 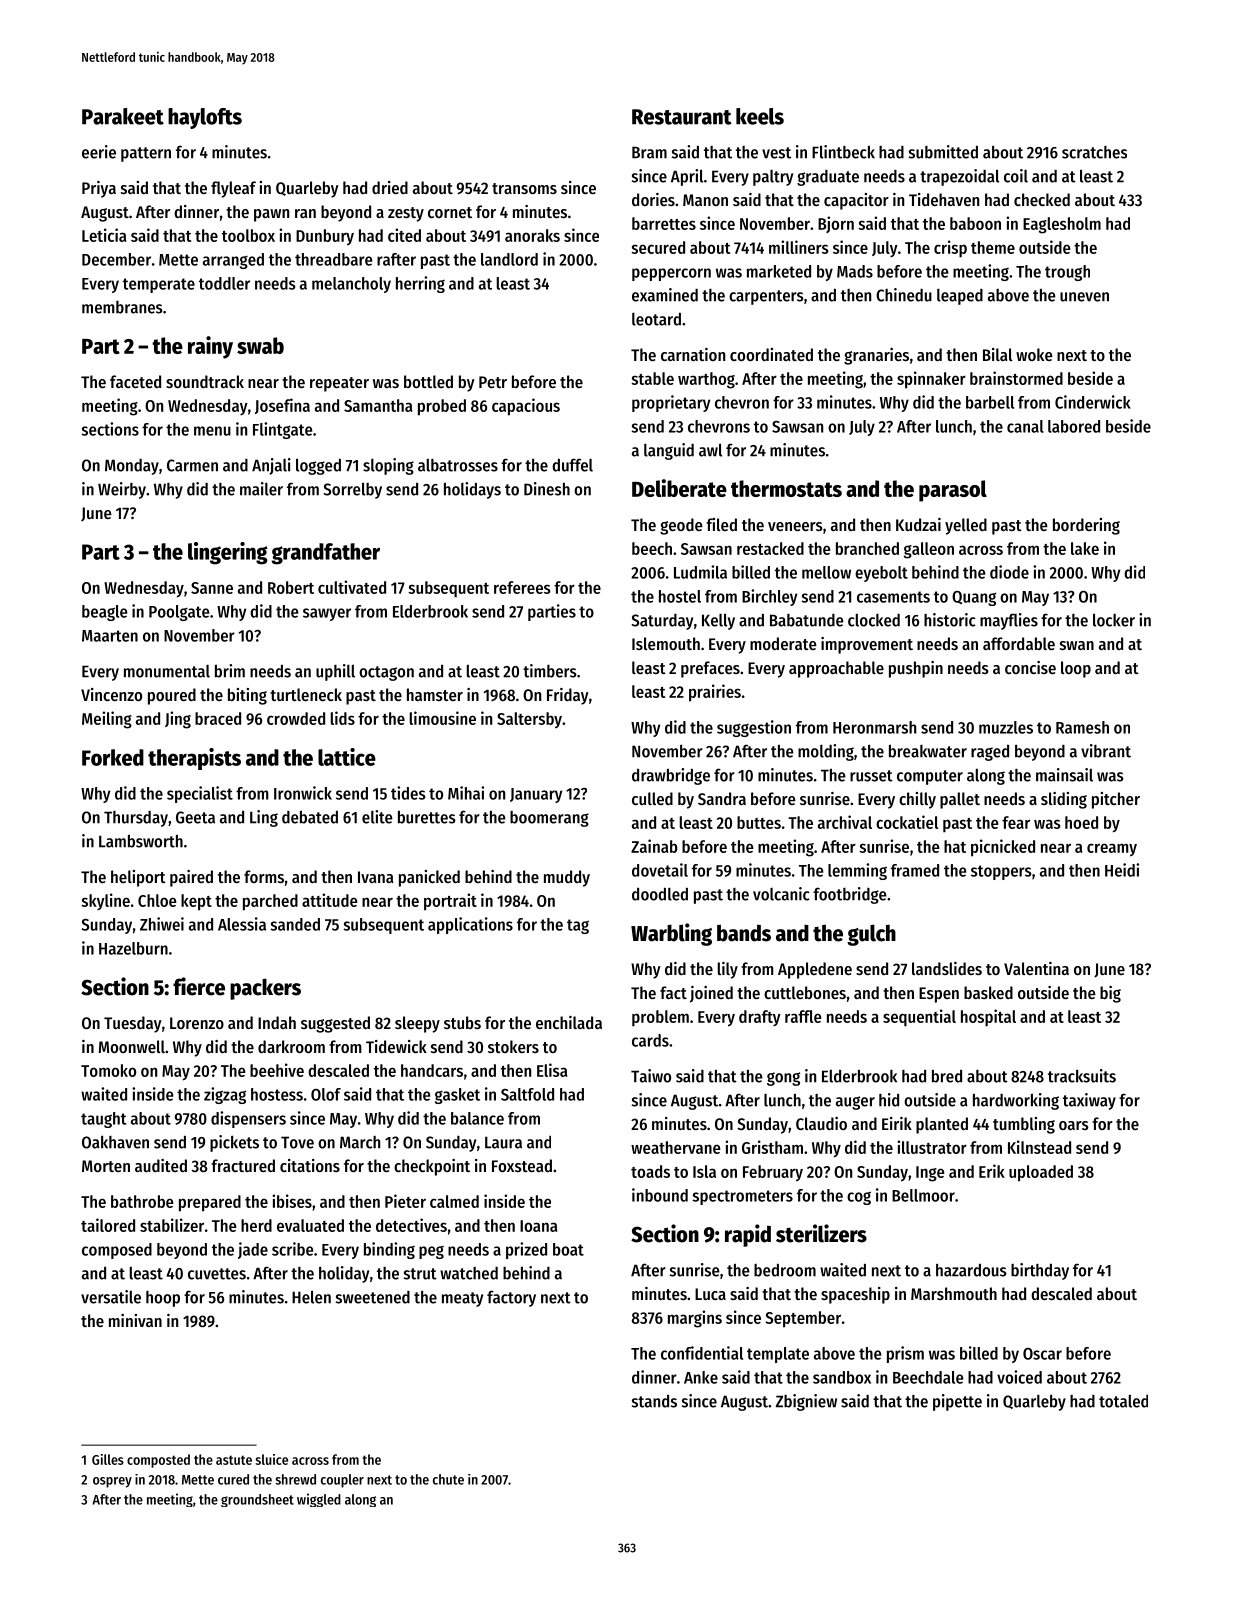 What do you see at coordinates (470, 925) in the page?
I see `applications` at bounding box center [470, 925].
